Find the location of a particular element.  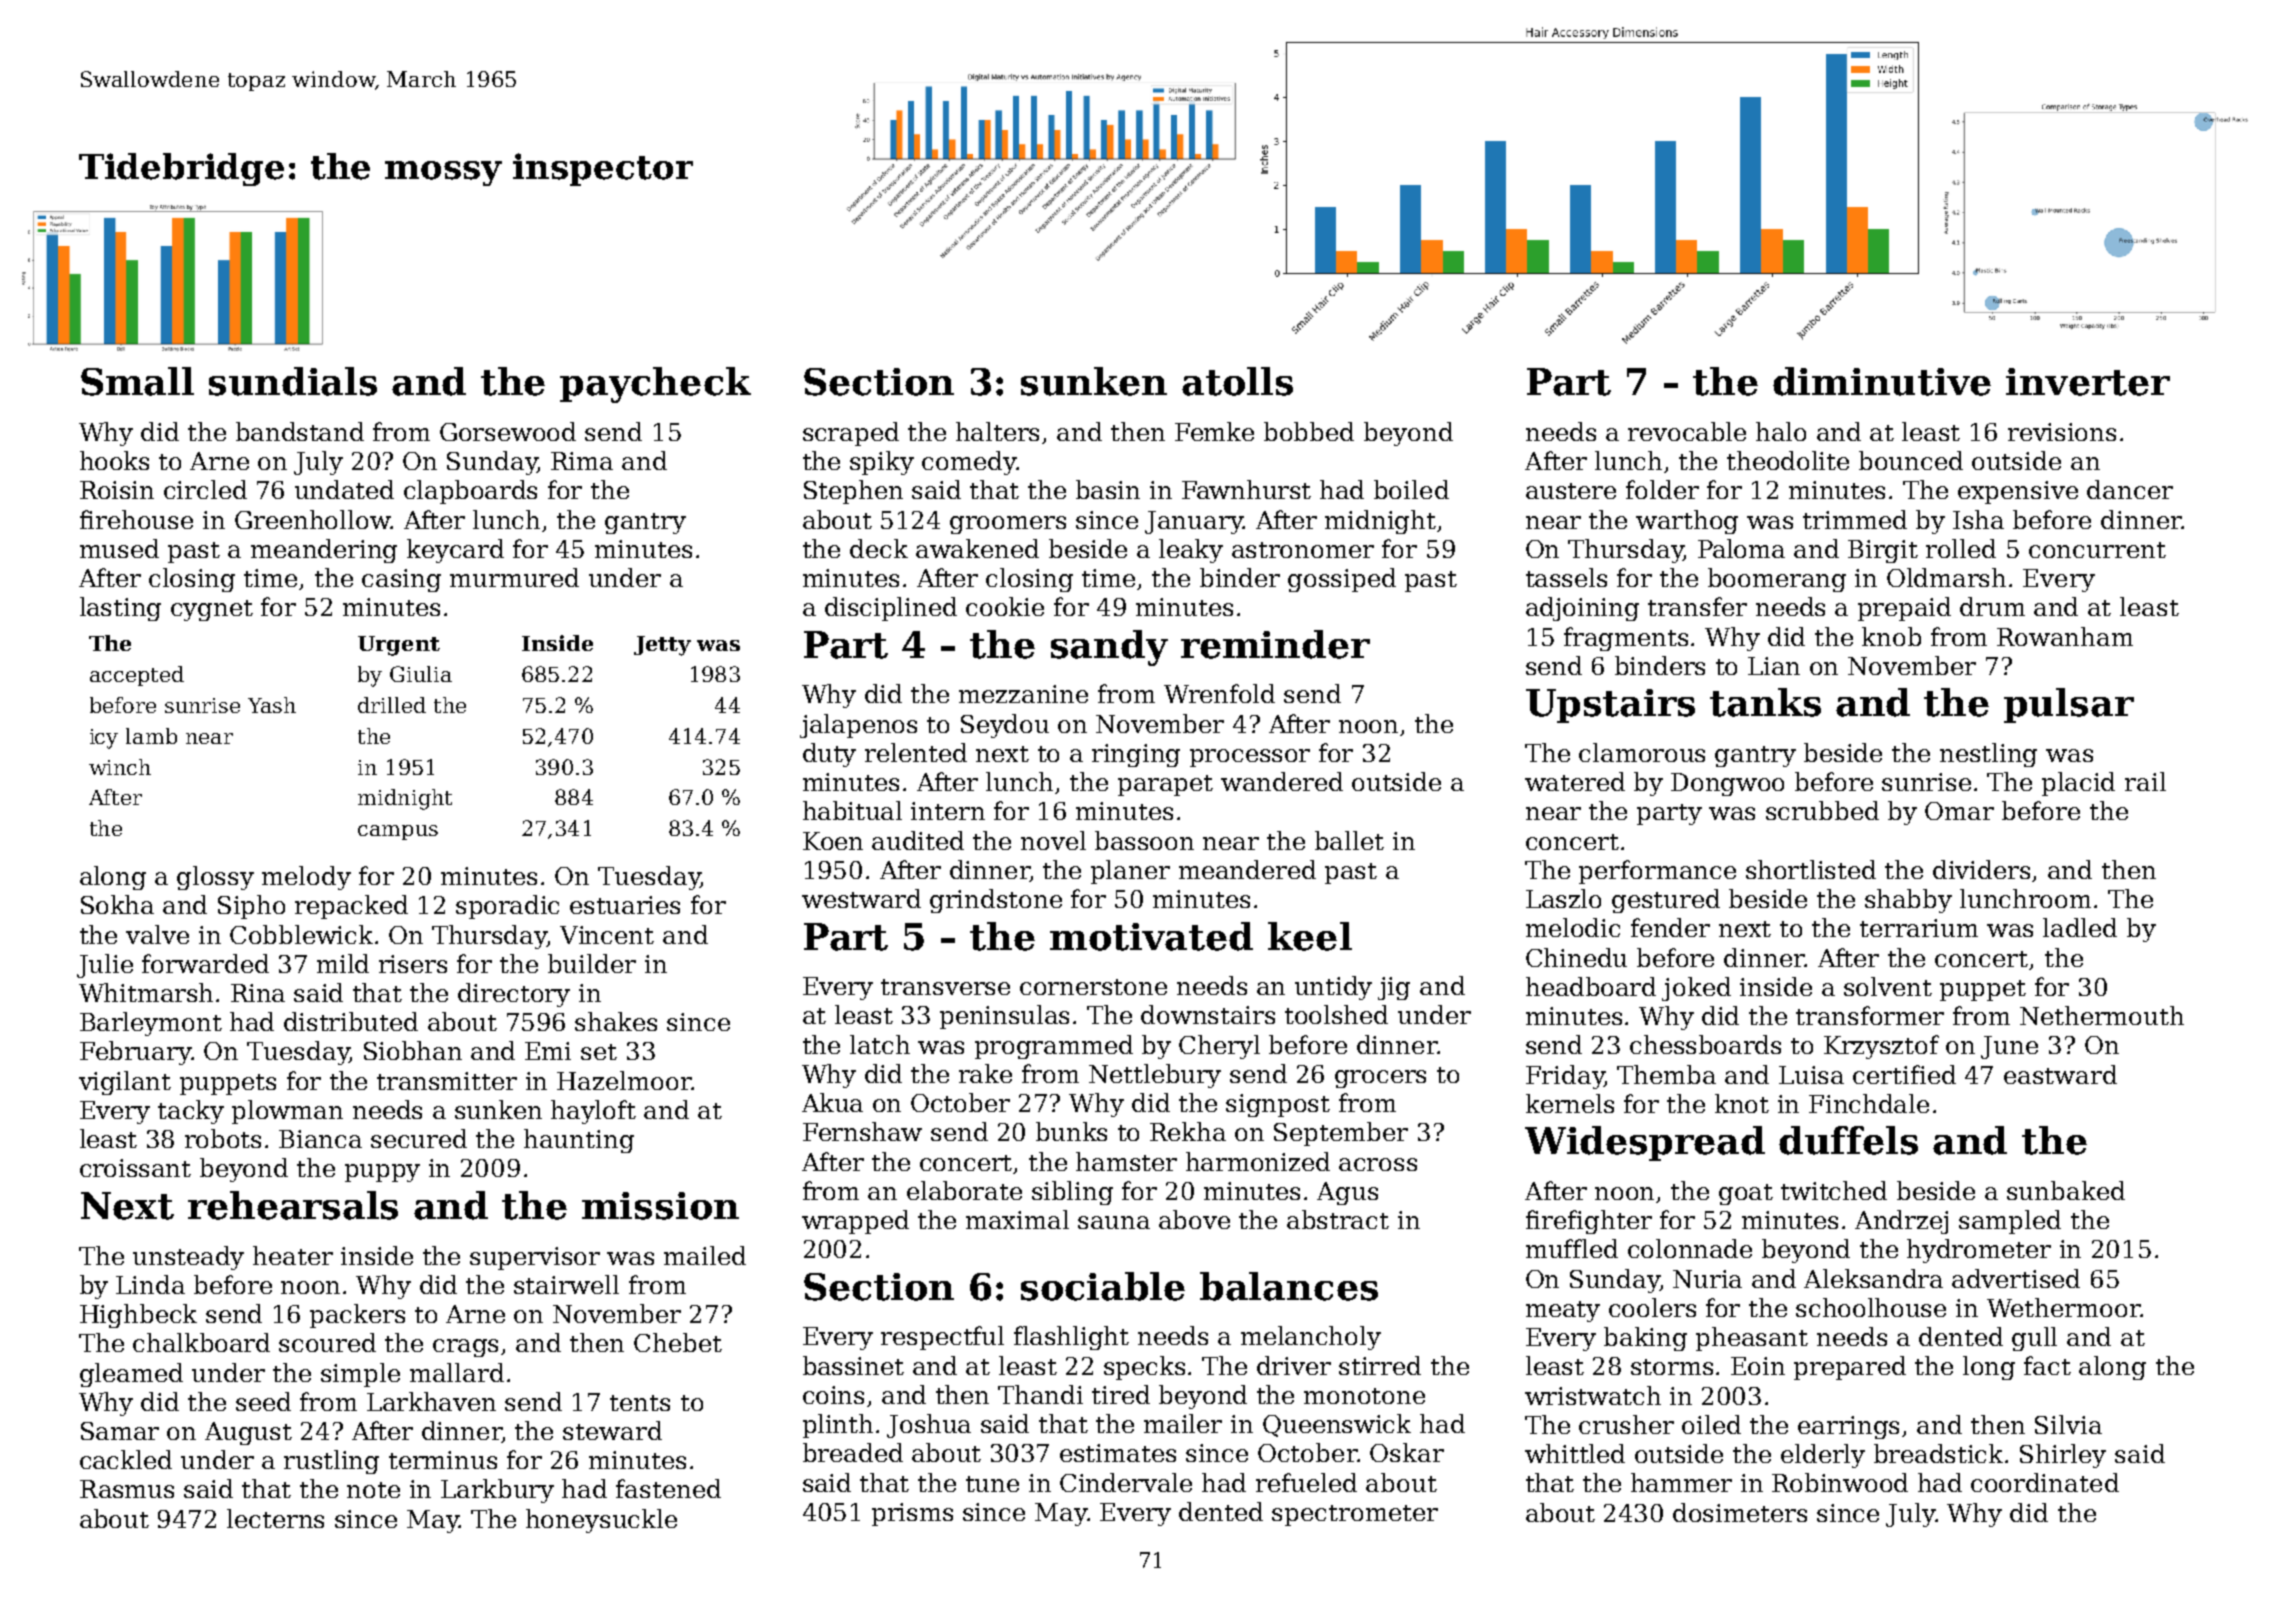

groomers is located at coordinates (1008, 525).
